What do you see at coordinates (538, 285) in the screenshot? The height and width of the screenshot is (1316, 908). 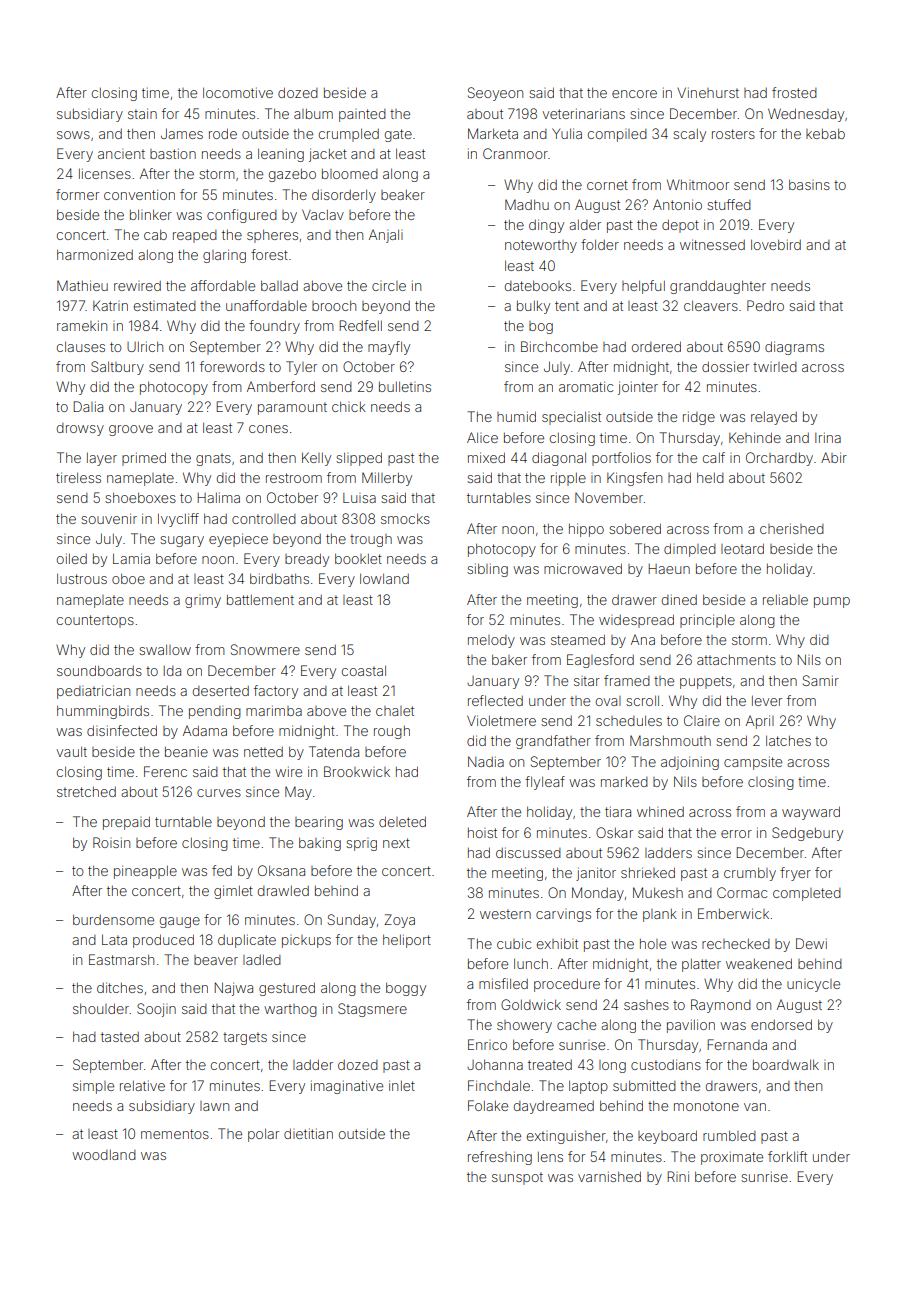 I see `datebooks` at bounding box center [538, 285].
